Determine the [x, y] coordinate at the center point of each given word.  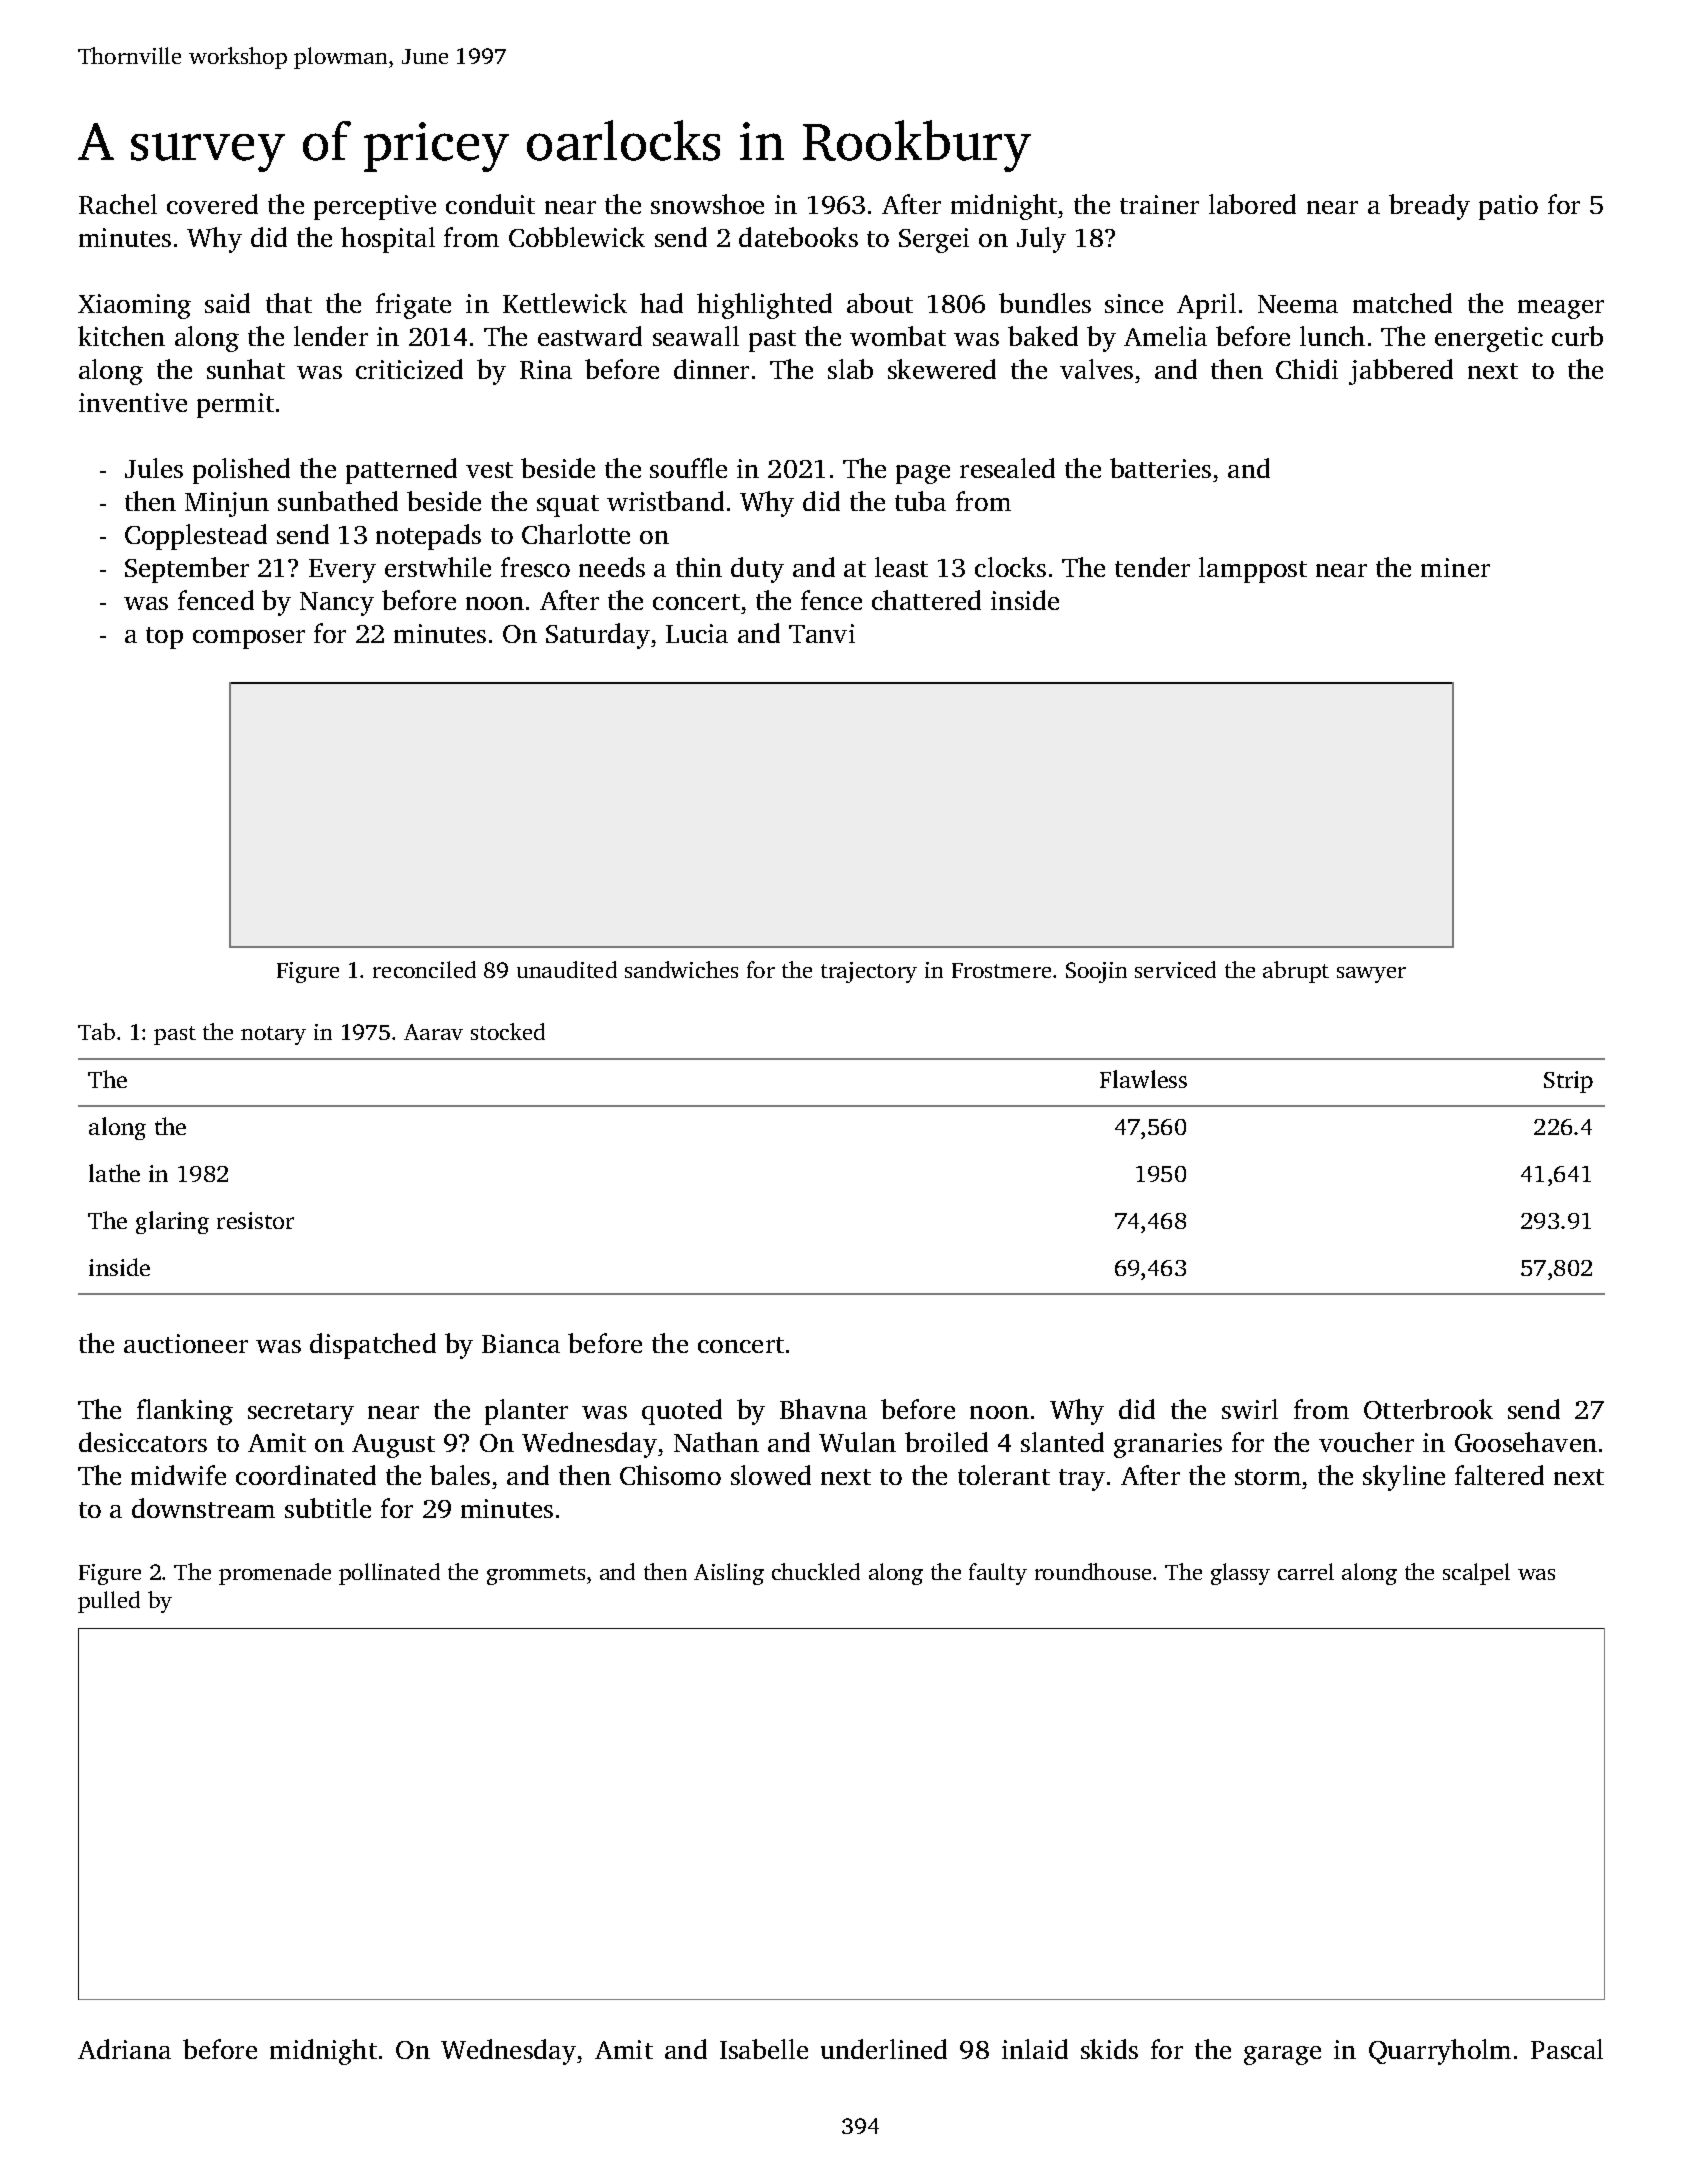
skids [1109, 2049]
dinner [711, 369]
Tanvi [822, 633]
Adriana [124, 2049]
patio [1508, 207]
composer [249, 639]
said [227, 303]
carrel [1306, 1571]
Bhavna [823, 1409]
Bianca [521, 1343]
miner [1455, 567]
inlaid [1035, 2049]
